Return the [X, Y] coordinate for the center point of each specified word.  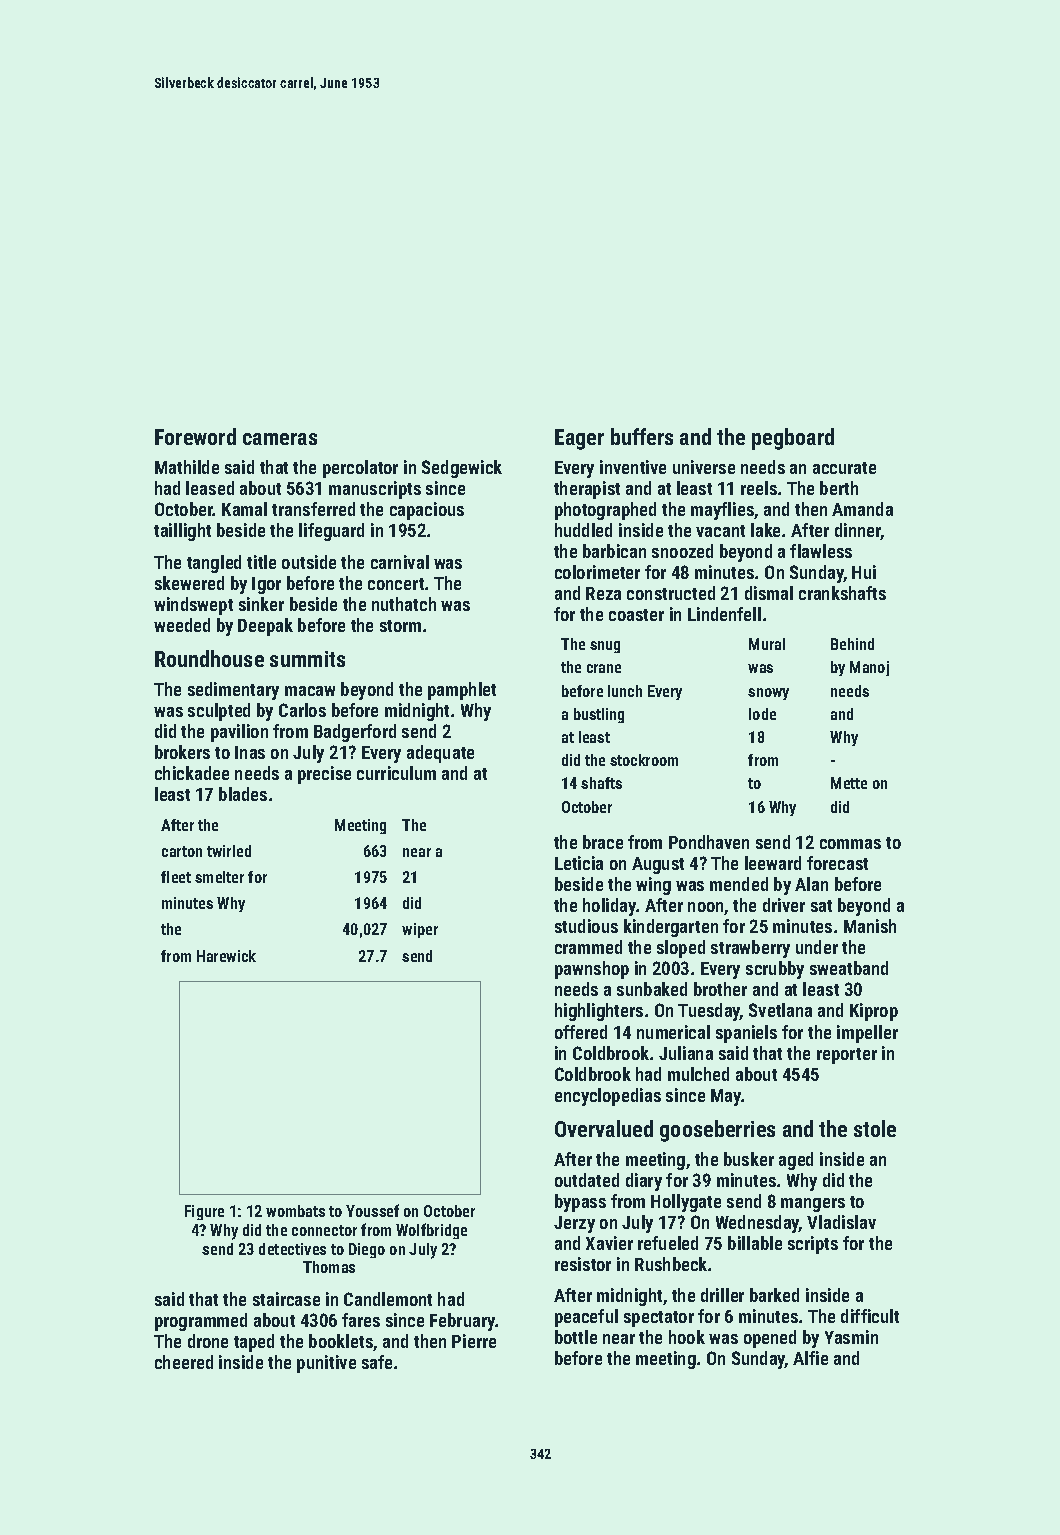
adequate [440, 754]
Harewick [226, 956]
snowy [768, 694]
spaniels [746, 1034]
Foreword [195, 436]
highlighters [599, 1012]
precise [324, 775]
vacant [720, 531]
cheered [184, 1362]
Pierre [474, 1341]
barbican [614, 551]
